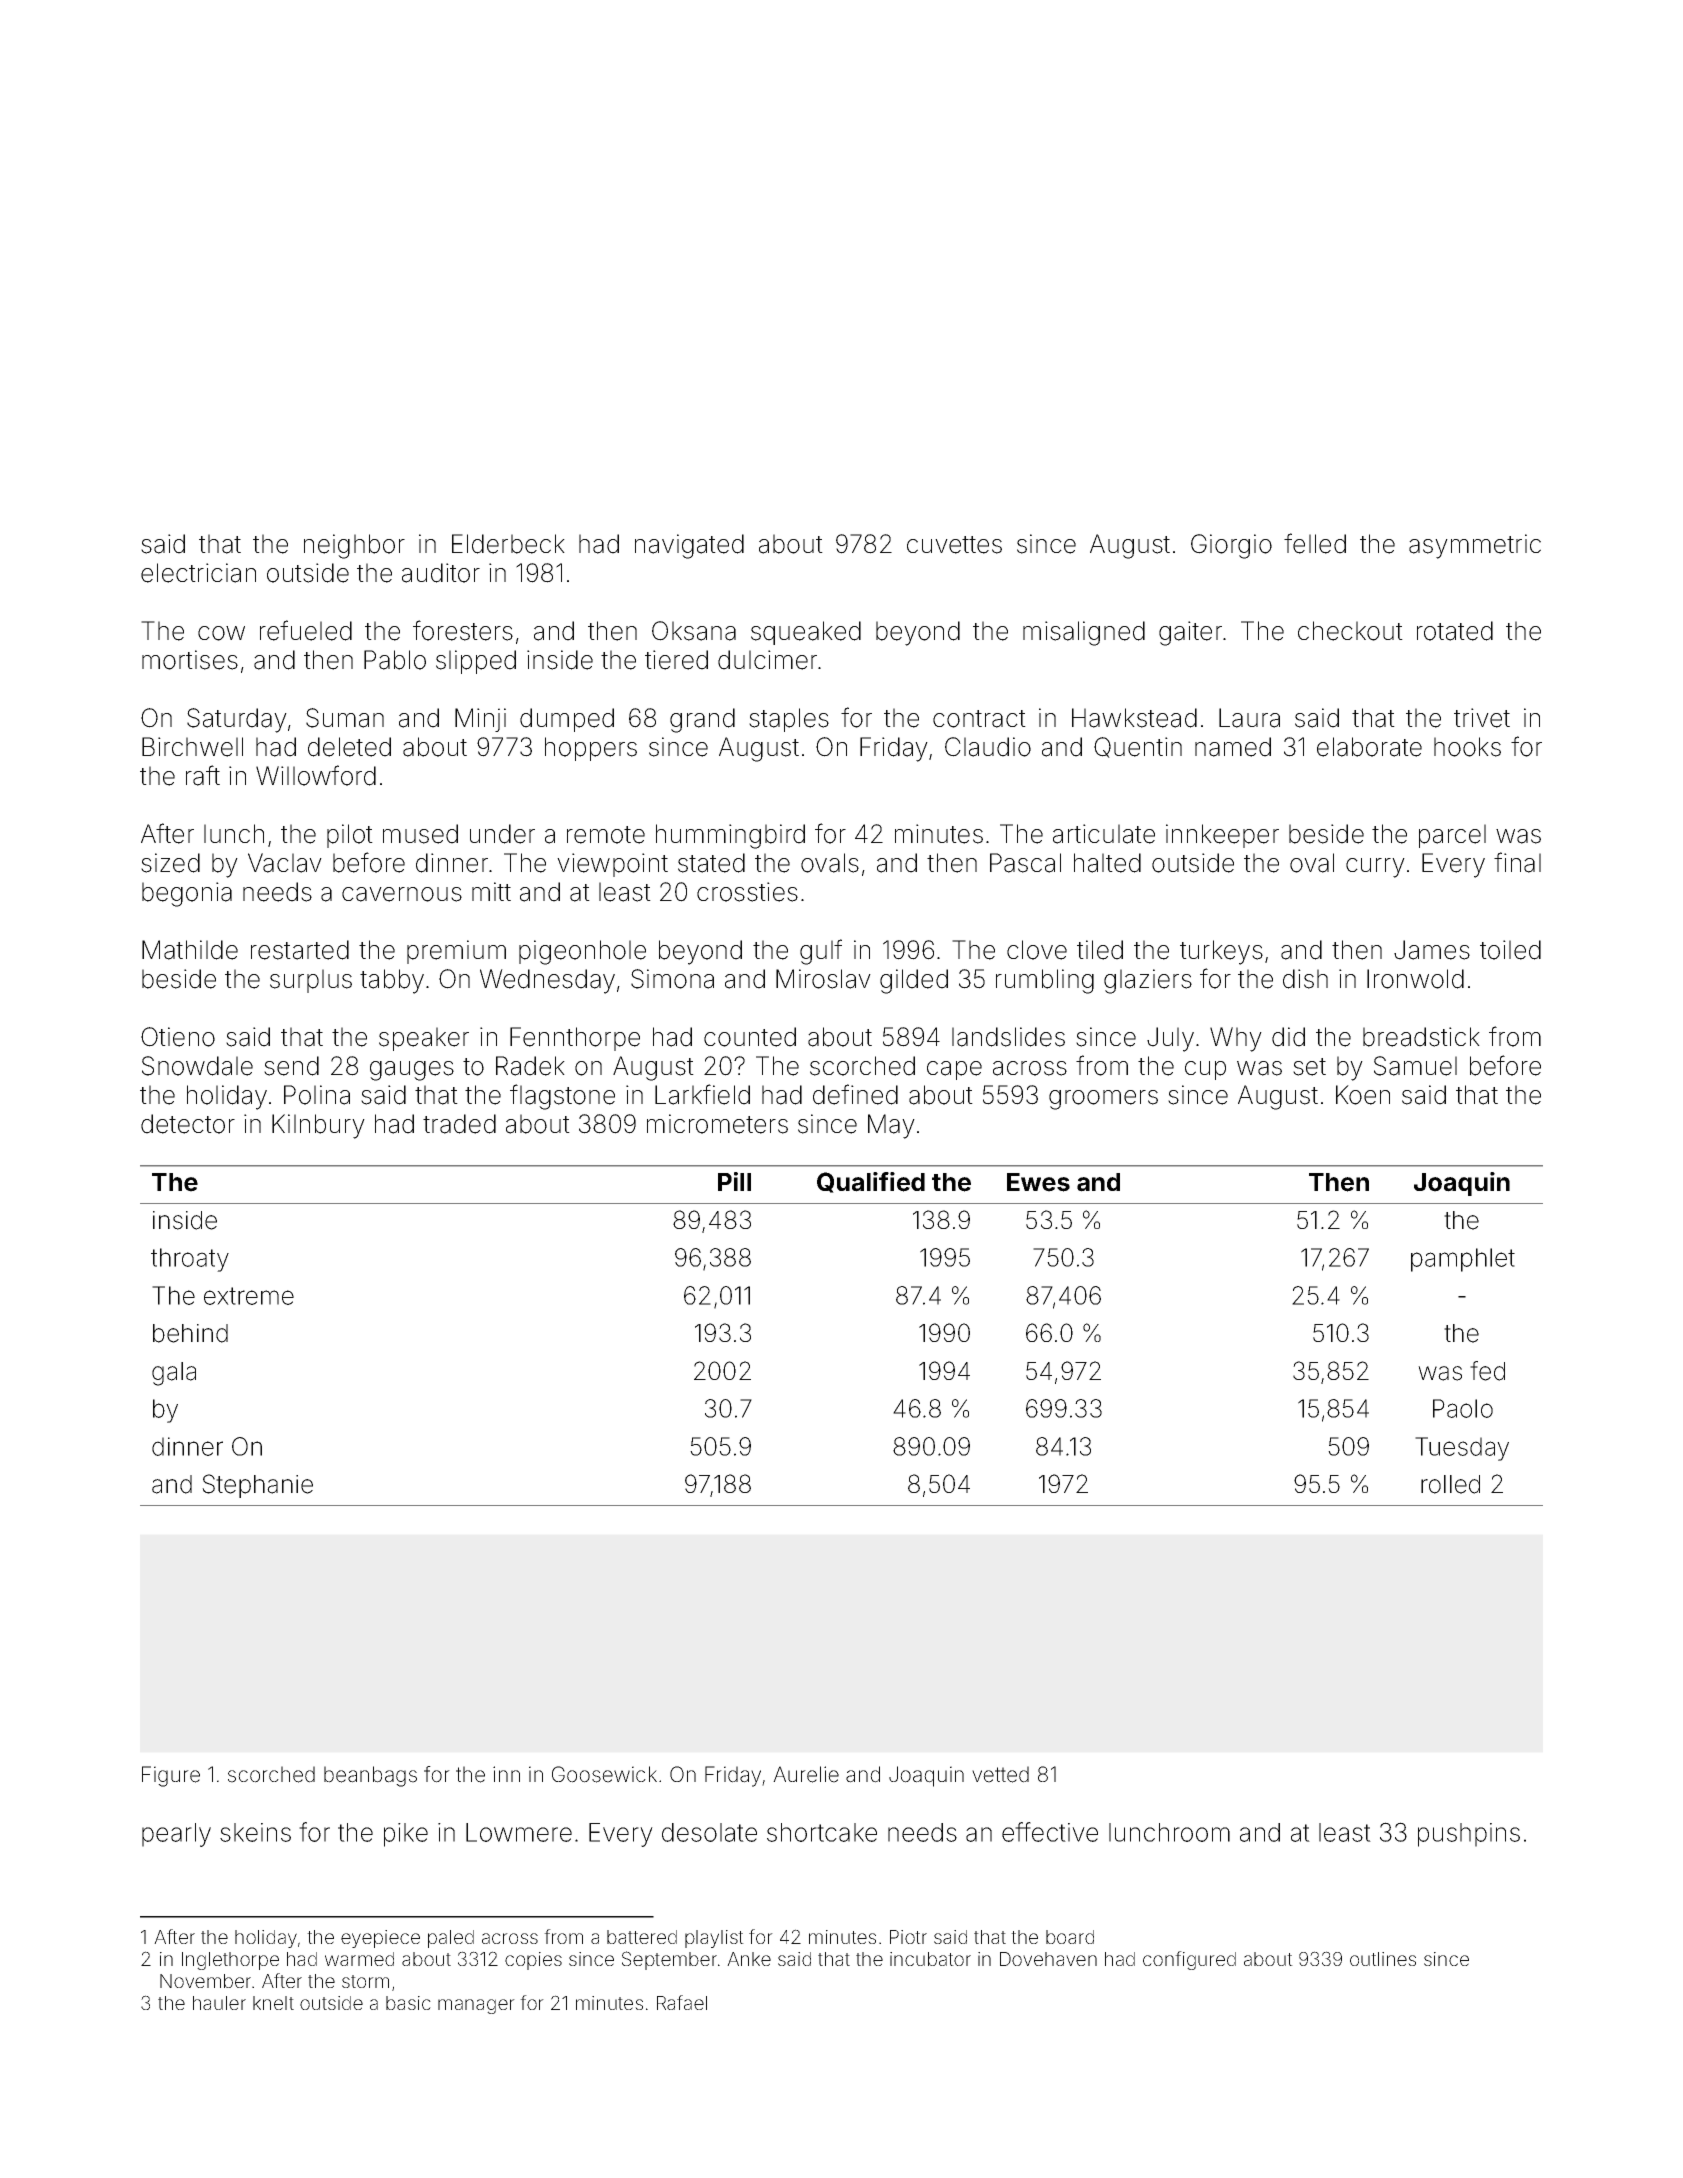 The height and width of the screenshot is (2178, 1683). What do you see at coordinates (1463, 1260) in the screenshot?
I see `pamphlet` at bounding box center [1463, 1260].
